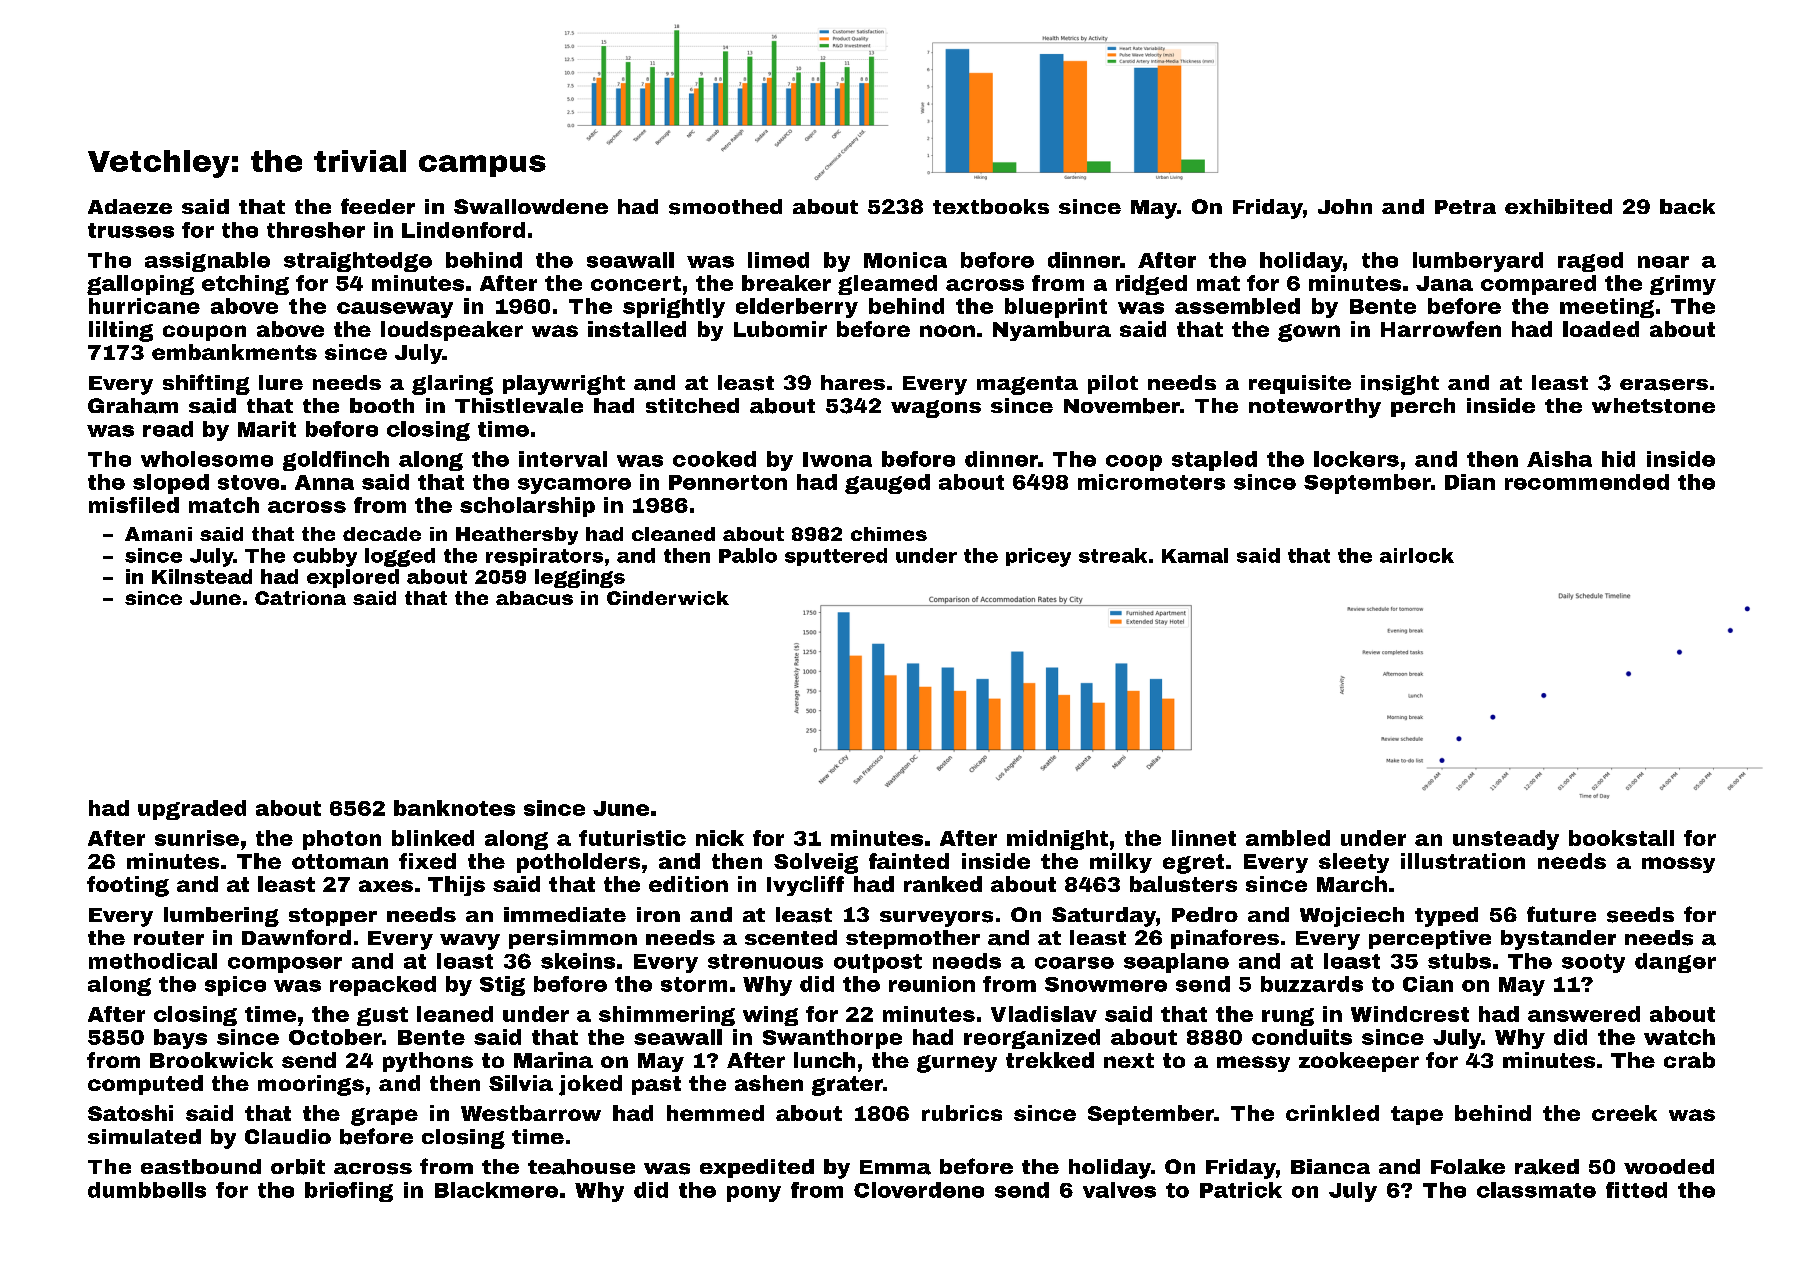 The image size is (1803, 1275). What do you see at coordinates (1038, 557) in the screenshot?
I see `pricey` at bounding box center [1038, 557].
